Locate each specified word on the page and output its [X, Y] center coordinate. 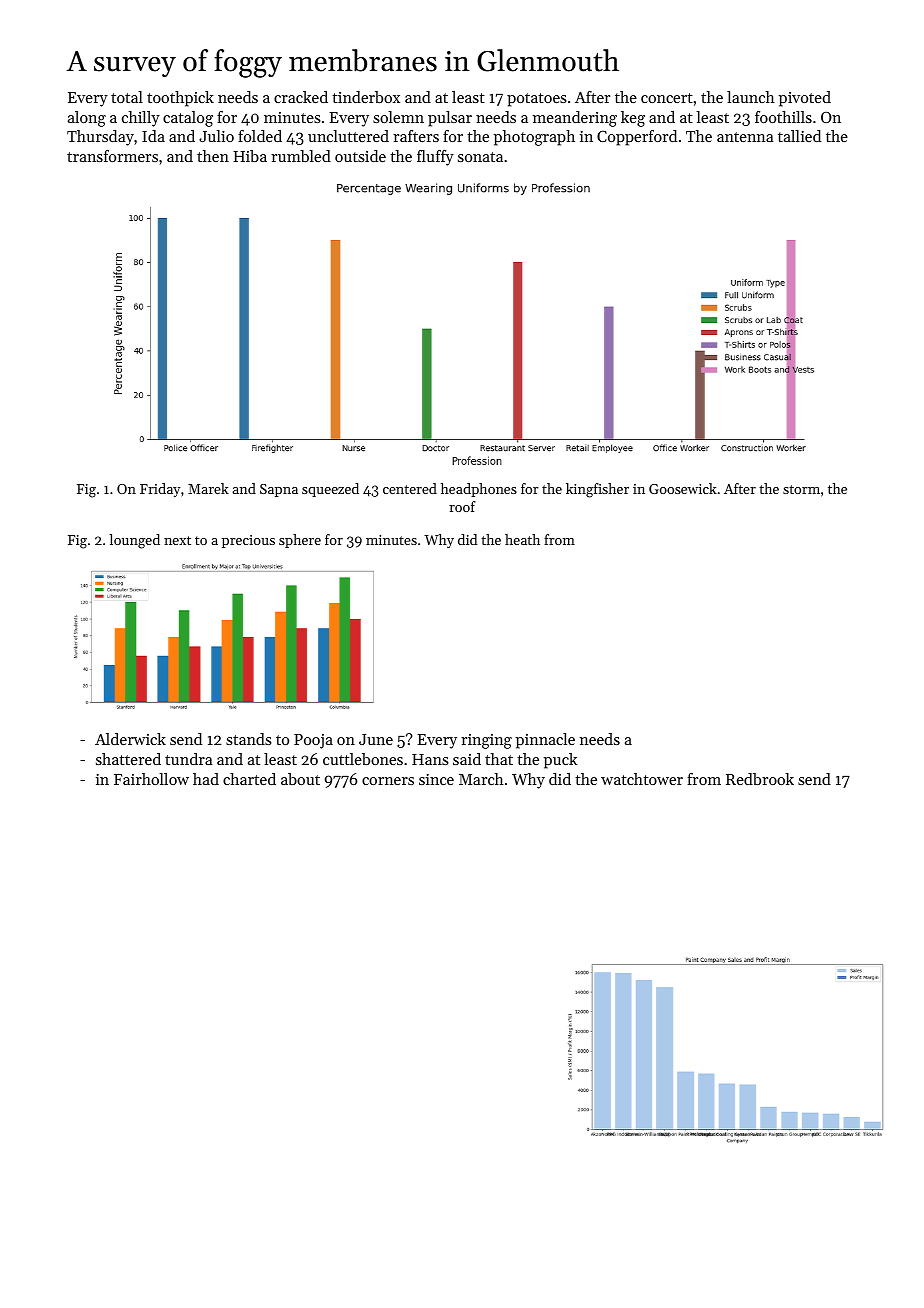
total [127, 97]
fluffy [435, 158]
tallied [799, 136]
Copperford [637, 138]
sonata [480, 157]
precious [248, 541]
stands [249, 739]
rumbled [301, 156]
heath [522, 539]
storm [801, 489]
